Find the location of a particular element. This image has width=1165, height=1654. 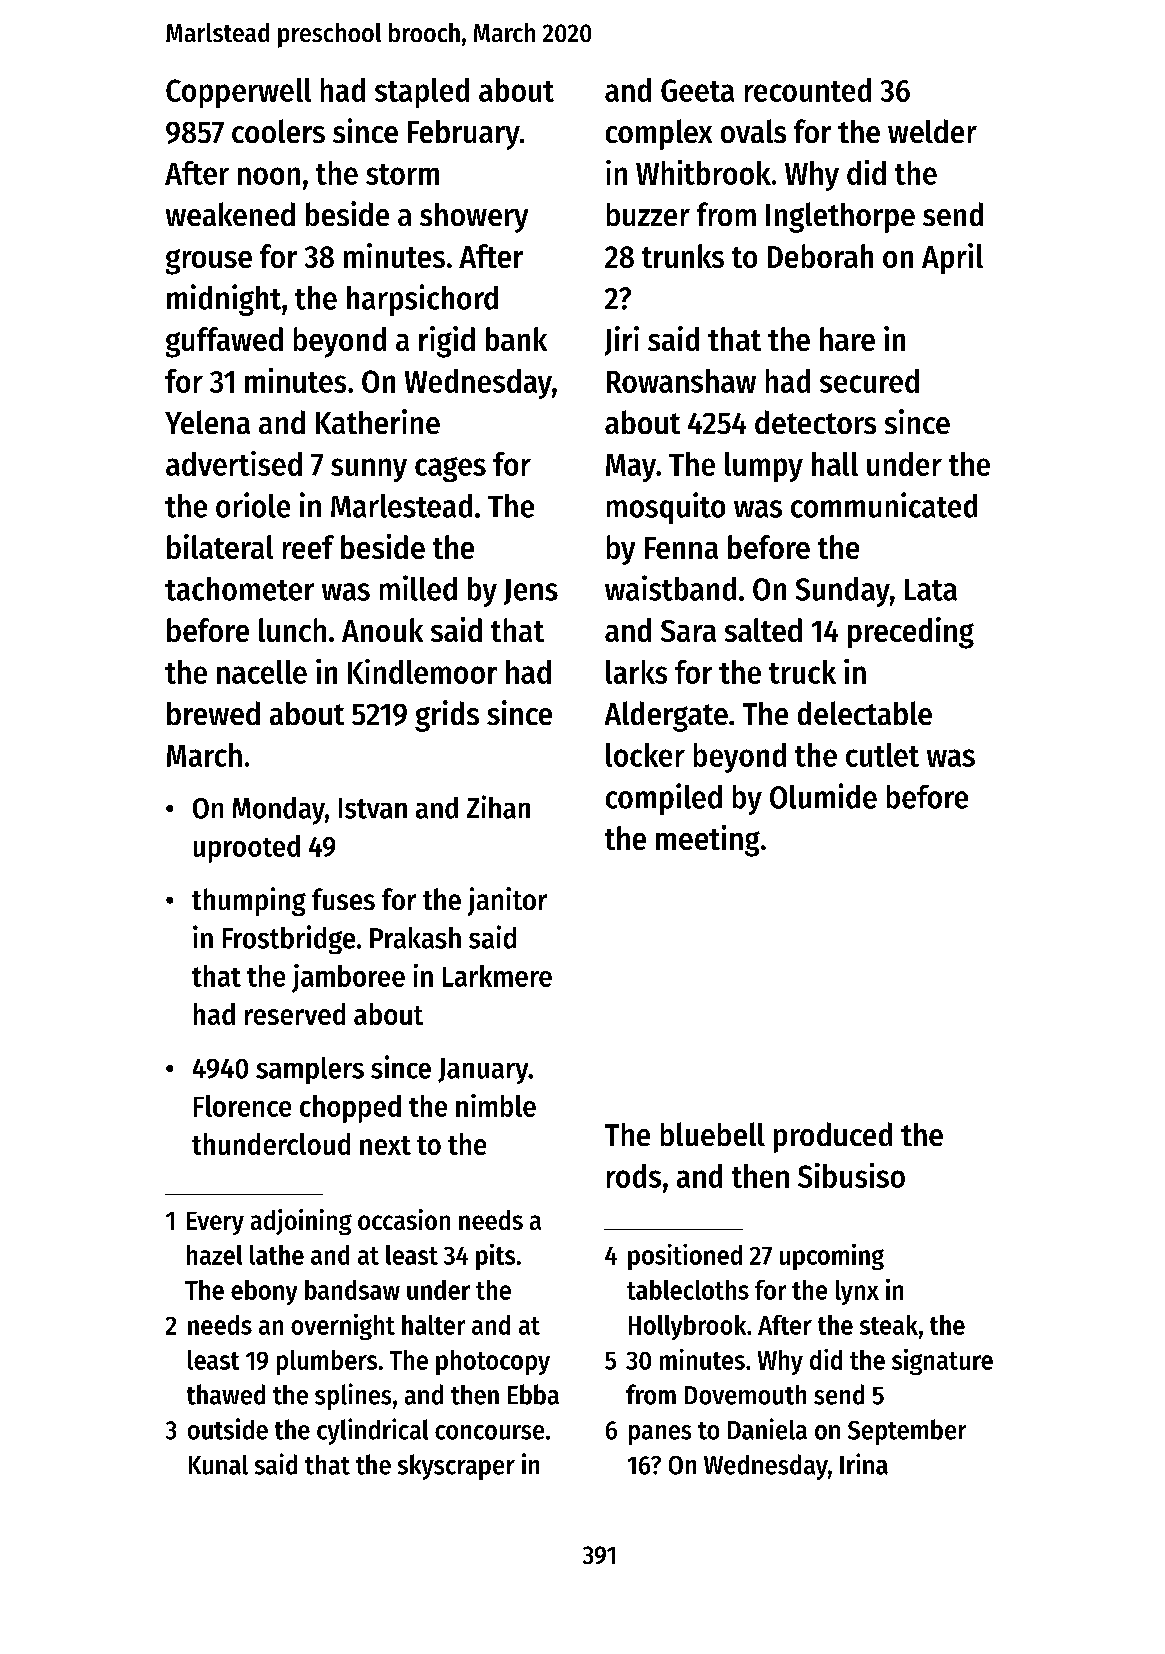

weakened is located at coordinates (230, 214).
